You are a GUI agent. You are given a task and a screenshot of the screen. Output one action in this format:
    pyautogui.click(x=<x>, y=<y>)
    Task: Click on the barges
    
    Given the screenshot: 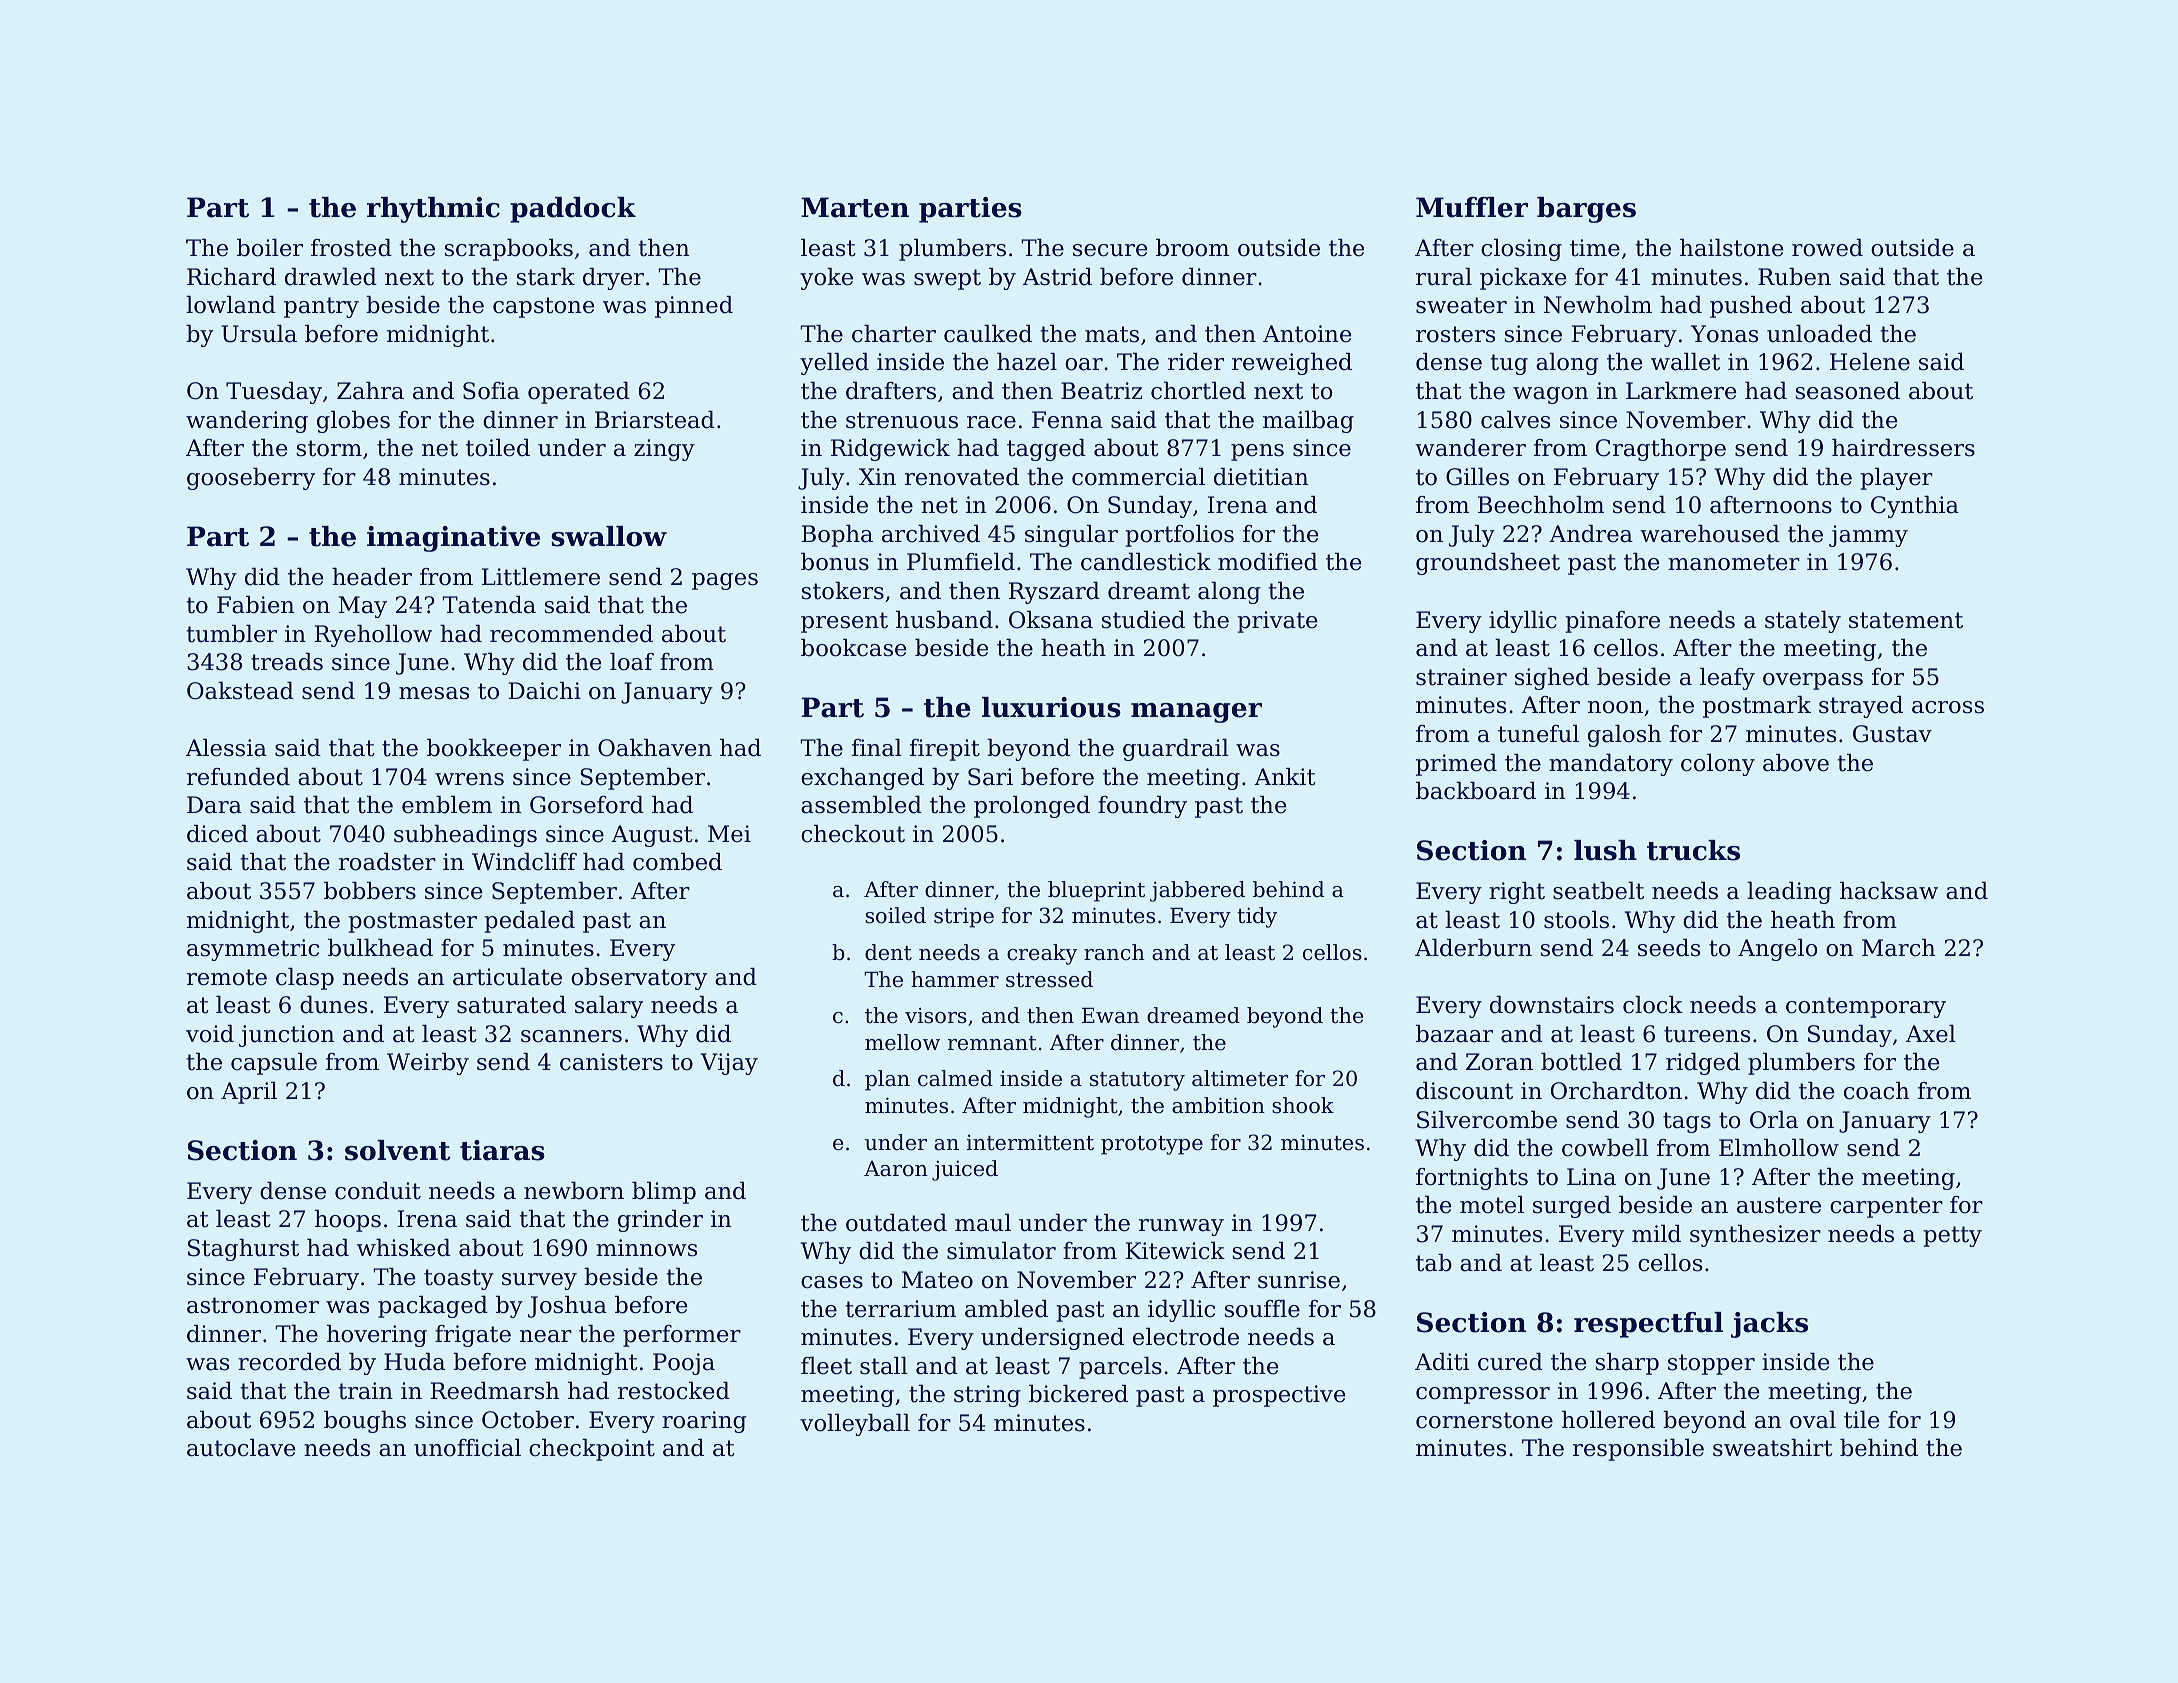 What is the action you would take?
    pyautogui.click(x=1586, y=210)
